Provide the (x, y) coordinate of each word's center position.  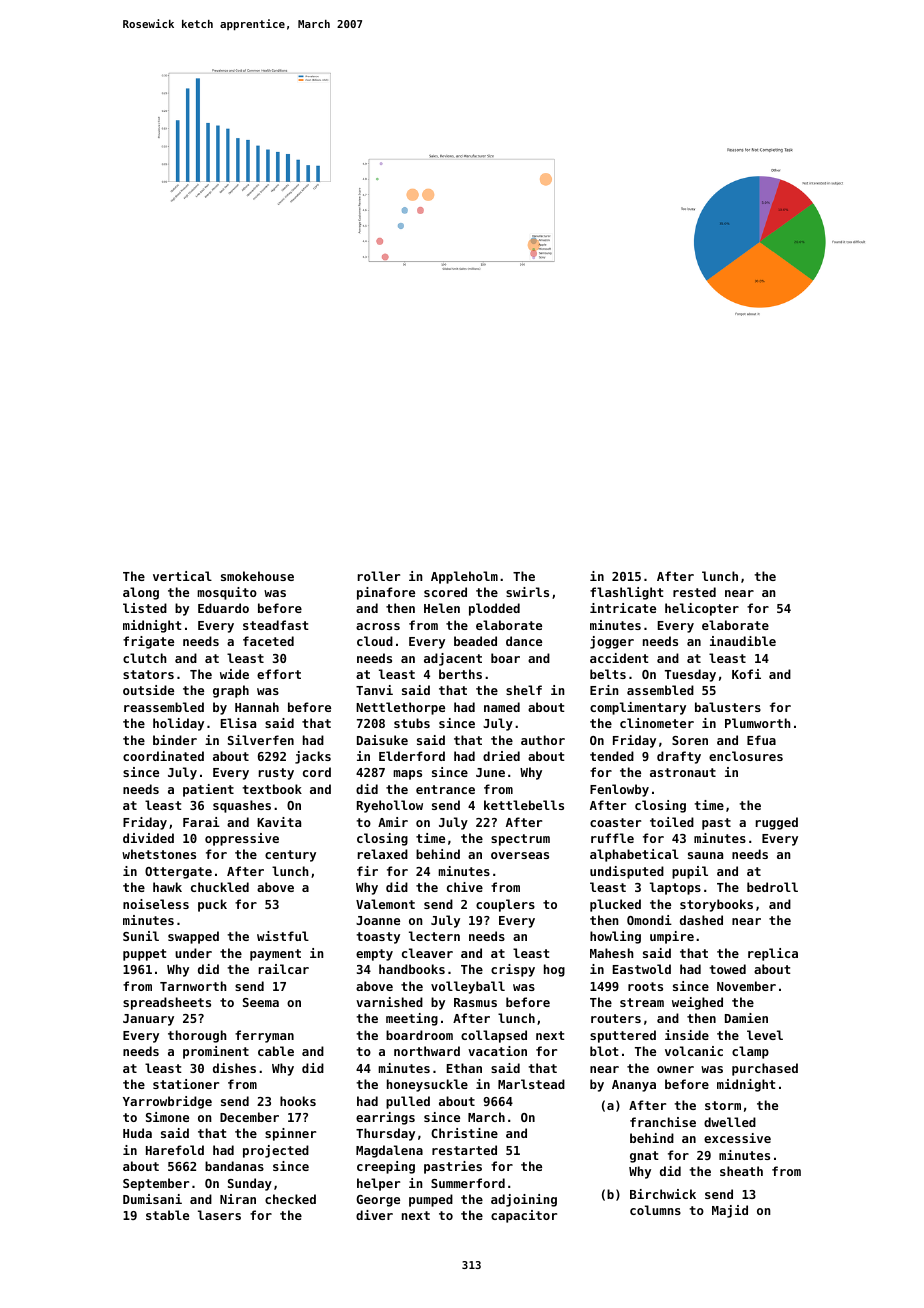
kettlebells (524, 805)
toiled (672, 822)
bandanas (234, 1166)
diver (374, 1215)
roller (379, 576)
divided (148, 838)
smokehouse (257, 576)
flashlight (627, 593)
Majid (730, 1211)
